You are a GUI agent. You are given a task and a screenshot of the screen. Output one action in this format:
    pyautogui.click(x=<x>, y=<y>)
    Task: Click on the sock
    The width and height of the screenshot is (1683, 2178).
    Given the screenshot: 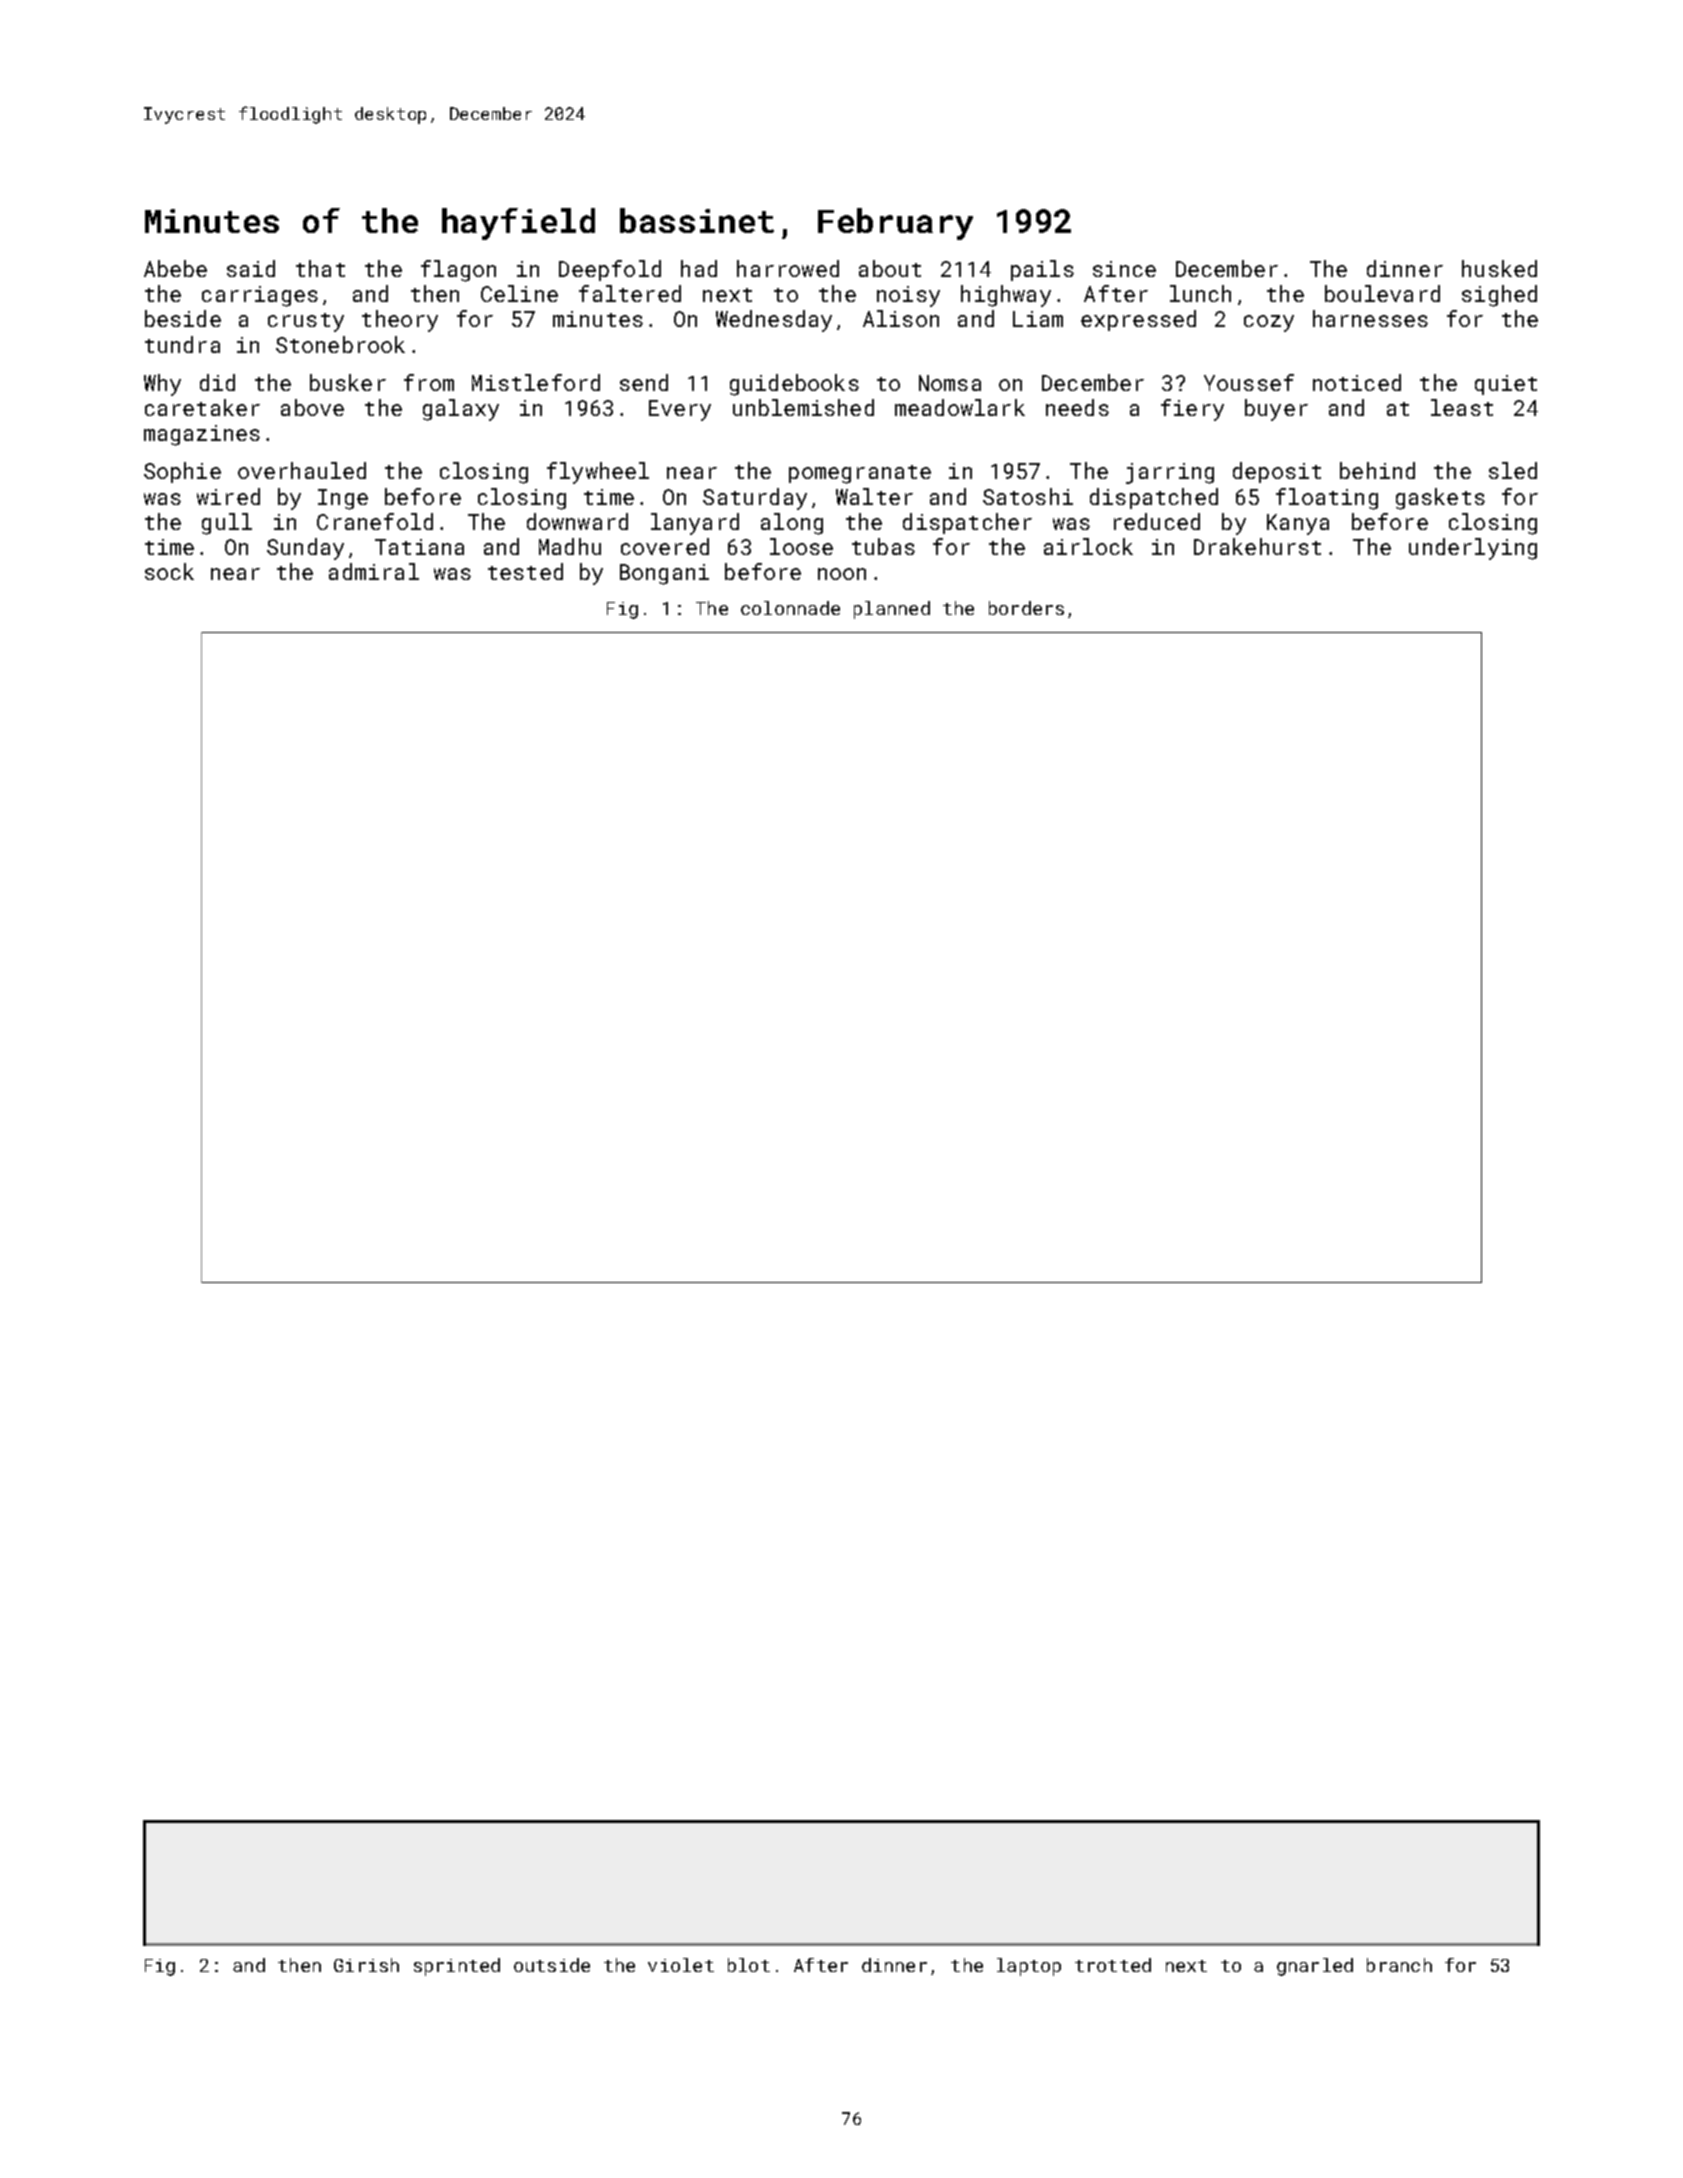 What is the action you would take?
    pyautogui.click(x=169, y=571)
